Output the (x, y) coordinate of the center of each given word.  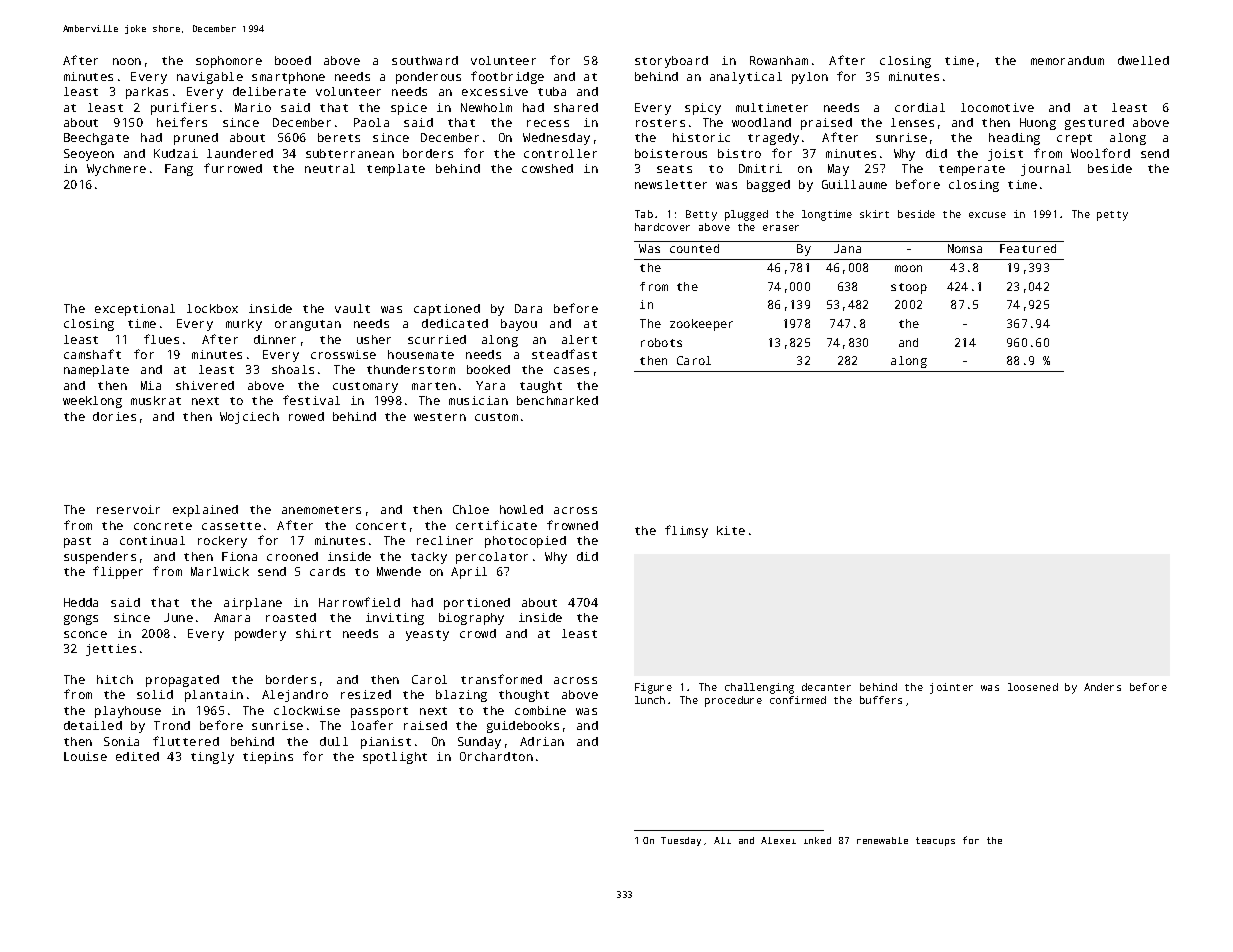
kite (731, 530)
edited (137, 756)
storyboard (671, 62)
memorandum (1067, 60)
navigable (210, 78)
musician (478, 400)
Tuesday (681, 841)
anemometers (321, 510)
